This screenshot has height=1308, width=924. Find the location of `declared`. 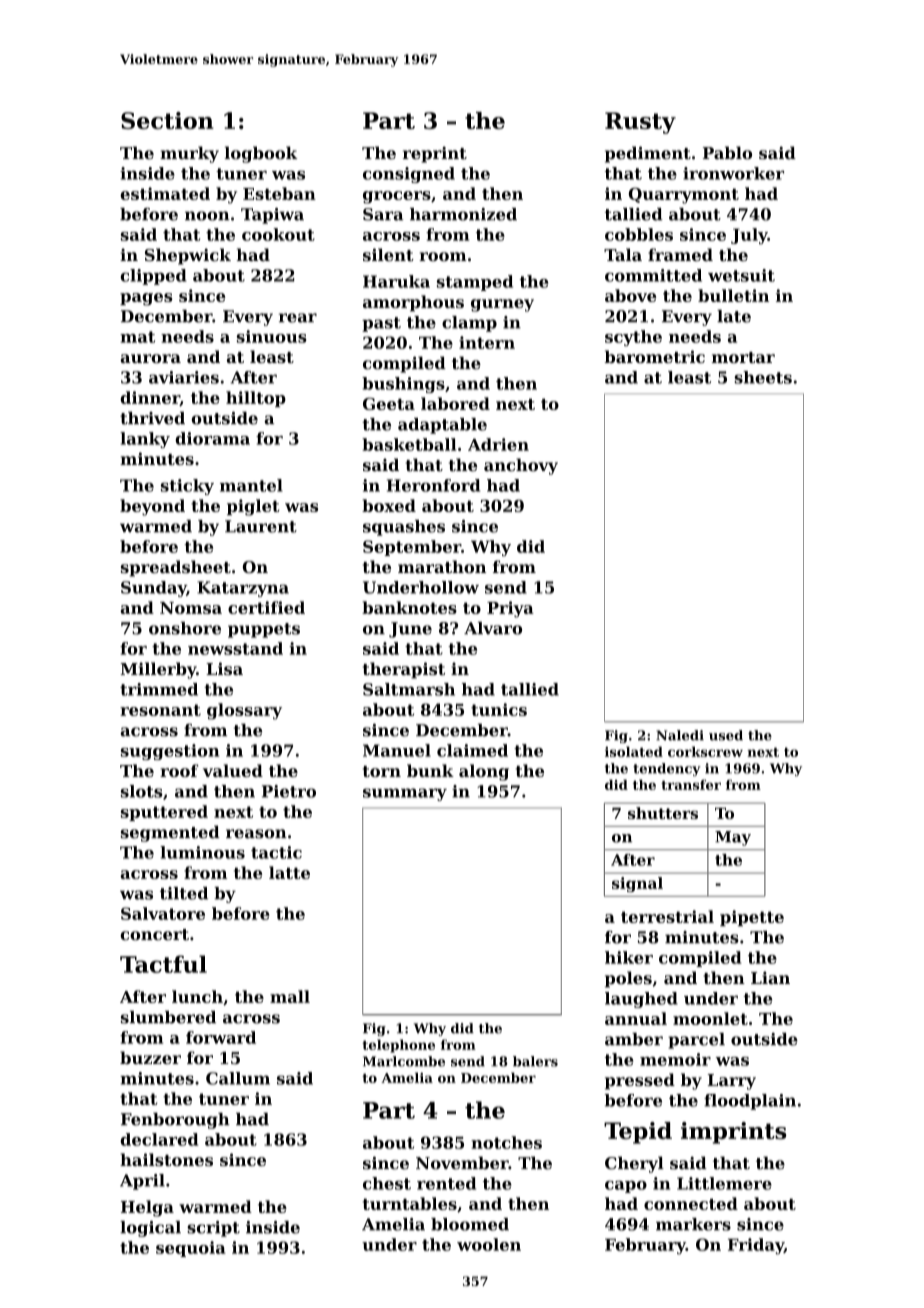

declared is located at coordinates (159, 1139).
